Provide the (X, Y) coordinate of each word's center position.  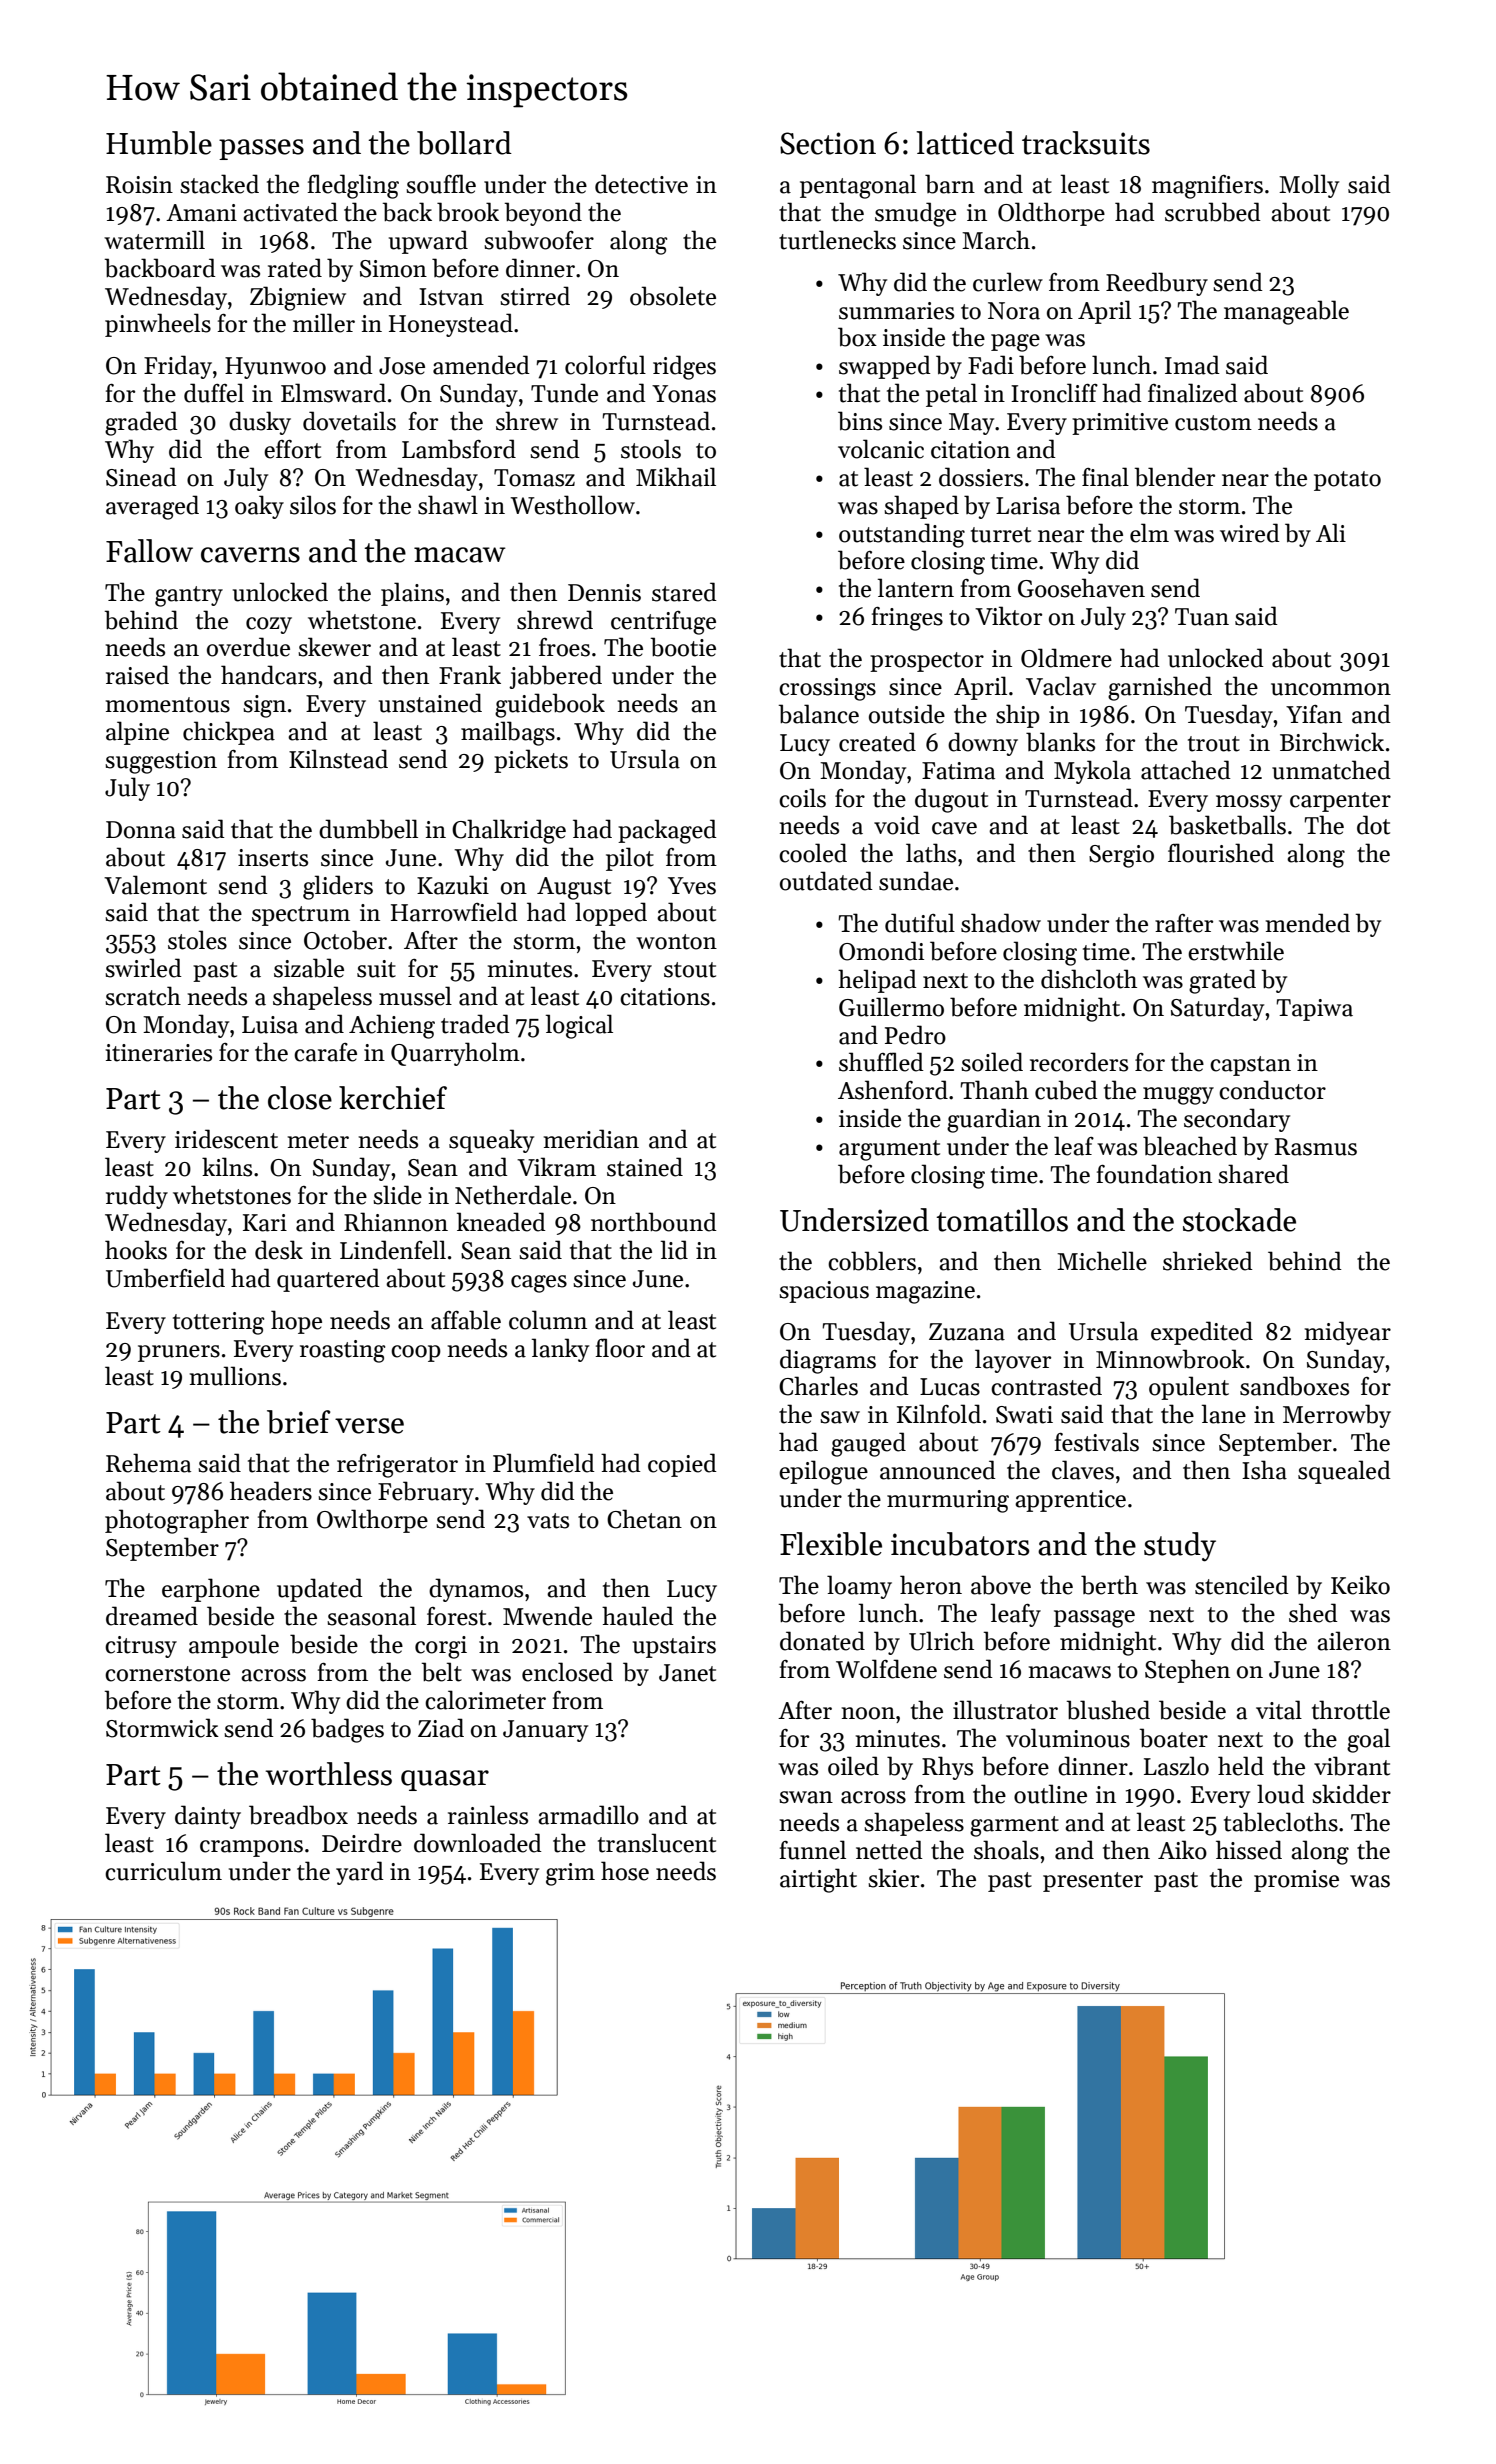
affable (466, 1320)
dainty (208, 1817)
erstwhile (1236, 951)
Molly (1309, 186)
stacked (219, 184)
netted (889, 1850)
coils (802, 798)
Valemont (155, 885)
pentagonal (858, 186)
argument (889, 1150)
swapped (885, 367)
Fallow (149, 551)
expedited (1202, 1333)
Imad (1192, 365)
